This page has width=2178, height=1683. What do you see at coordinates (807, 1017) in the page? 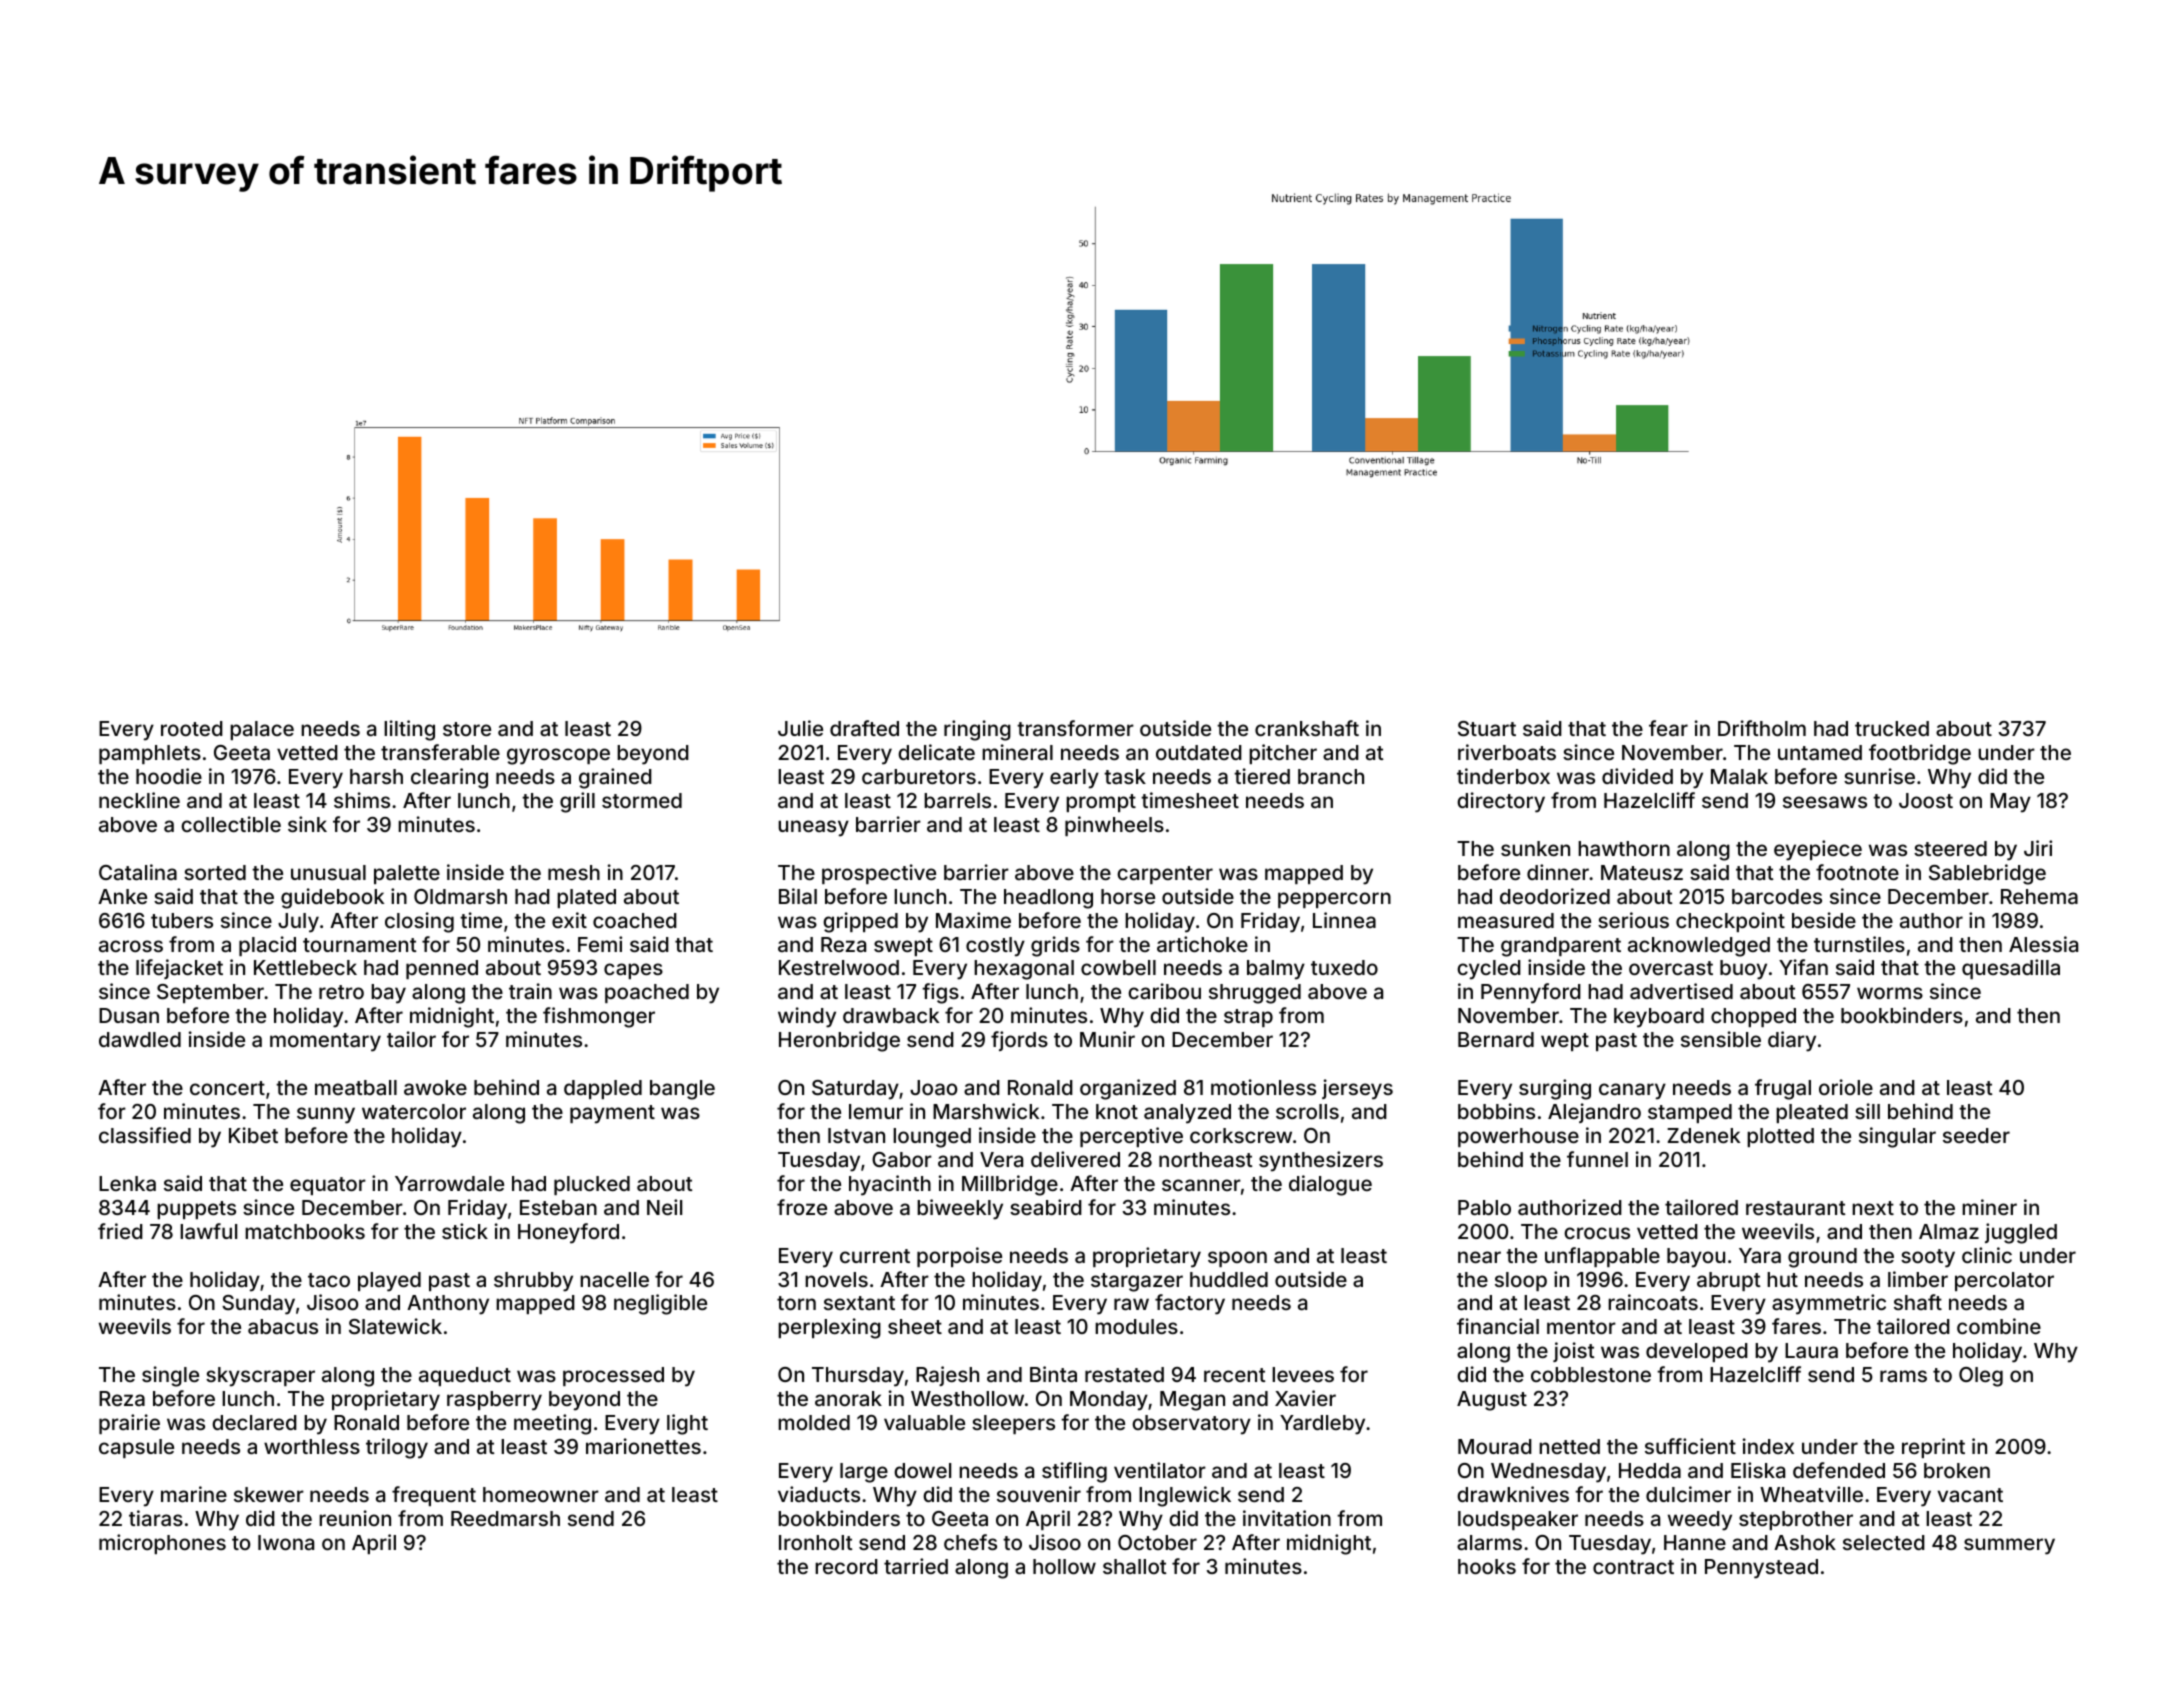
I see `windy` at bounding box center [807, 1017].
